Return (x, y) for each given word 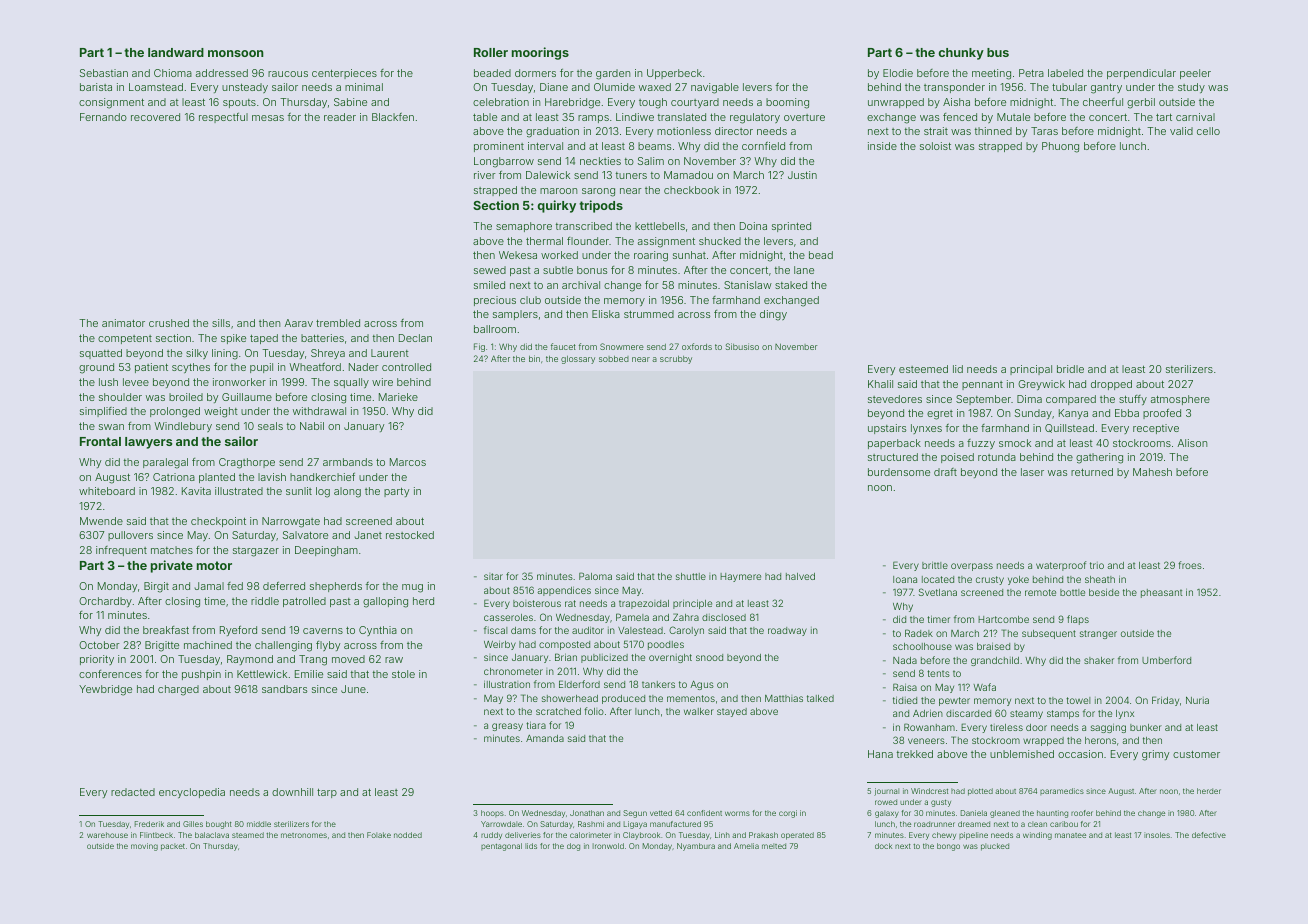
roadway (787, 631)
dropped (1111, 385)
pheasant (1162, 593)
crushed (169, 323)
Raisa (905, 687)
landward (176, 52)
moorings (540, 53)
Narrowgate (291, 522)
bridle (1070, 369)
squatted (101, 354)
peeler (1195, 74)
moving (144, 847)
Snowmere (622, 346)
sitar (493, 576)
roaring (651, 256)
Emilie (309, 674)
